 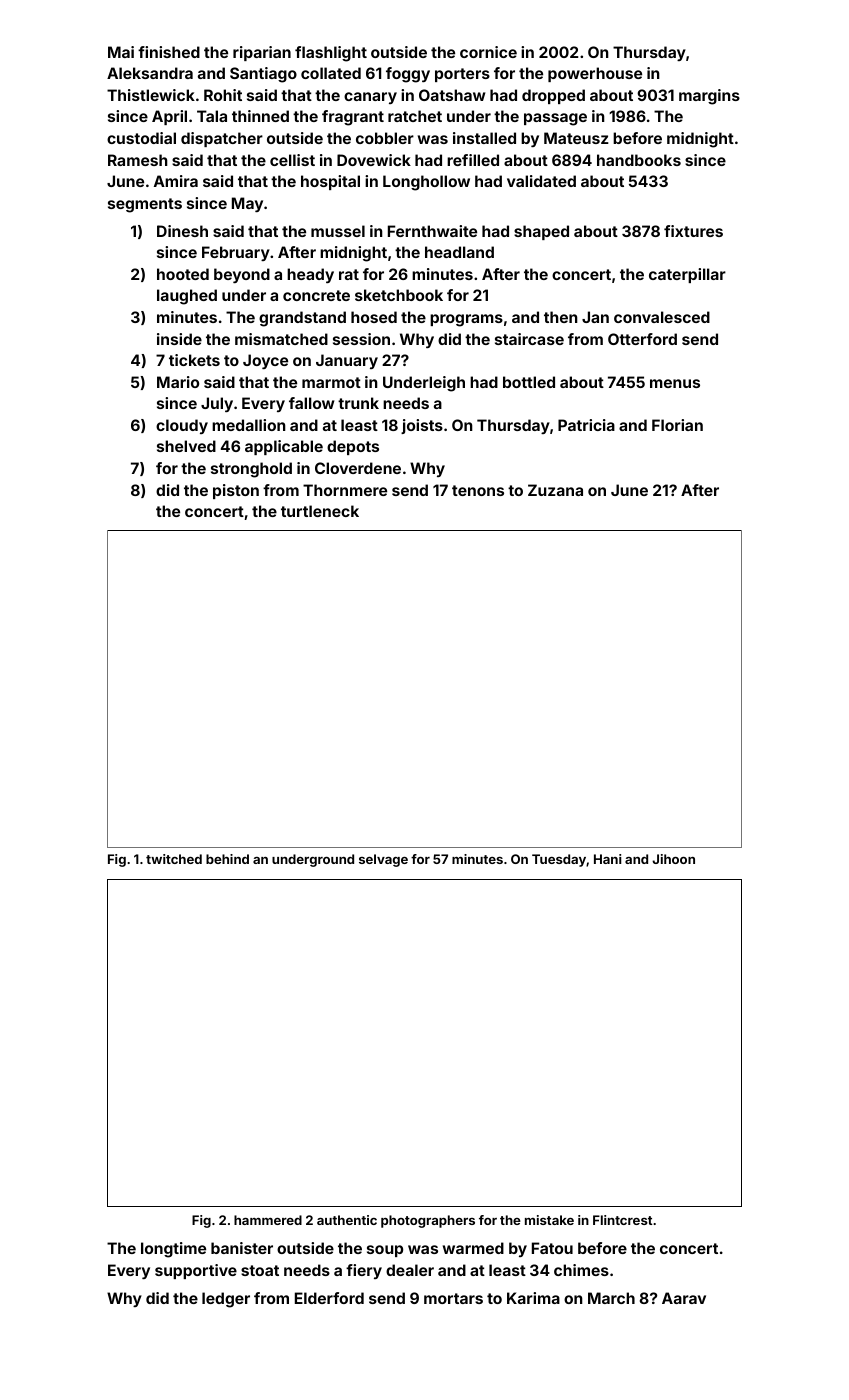 I want to click on Flintcrest, so click(x=622, y=1220).
